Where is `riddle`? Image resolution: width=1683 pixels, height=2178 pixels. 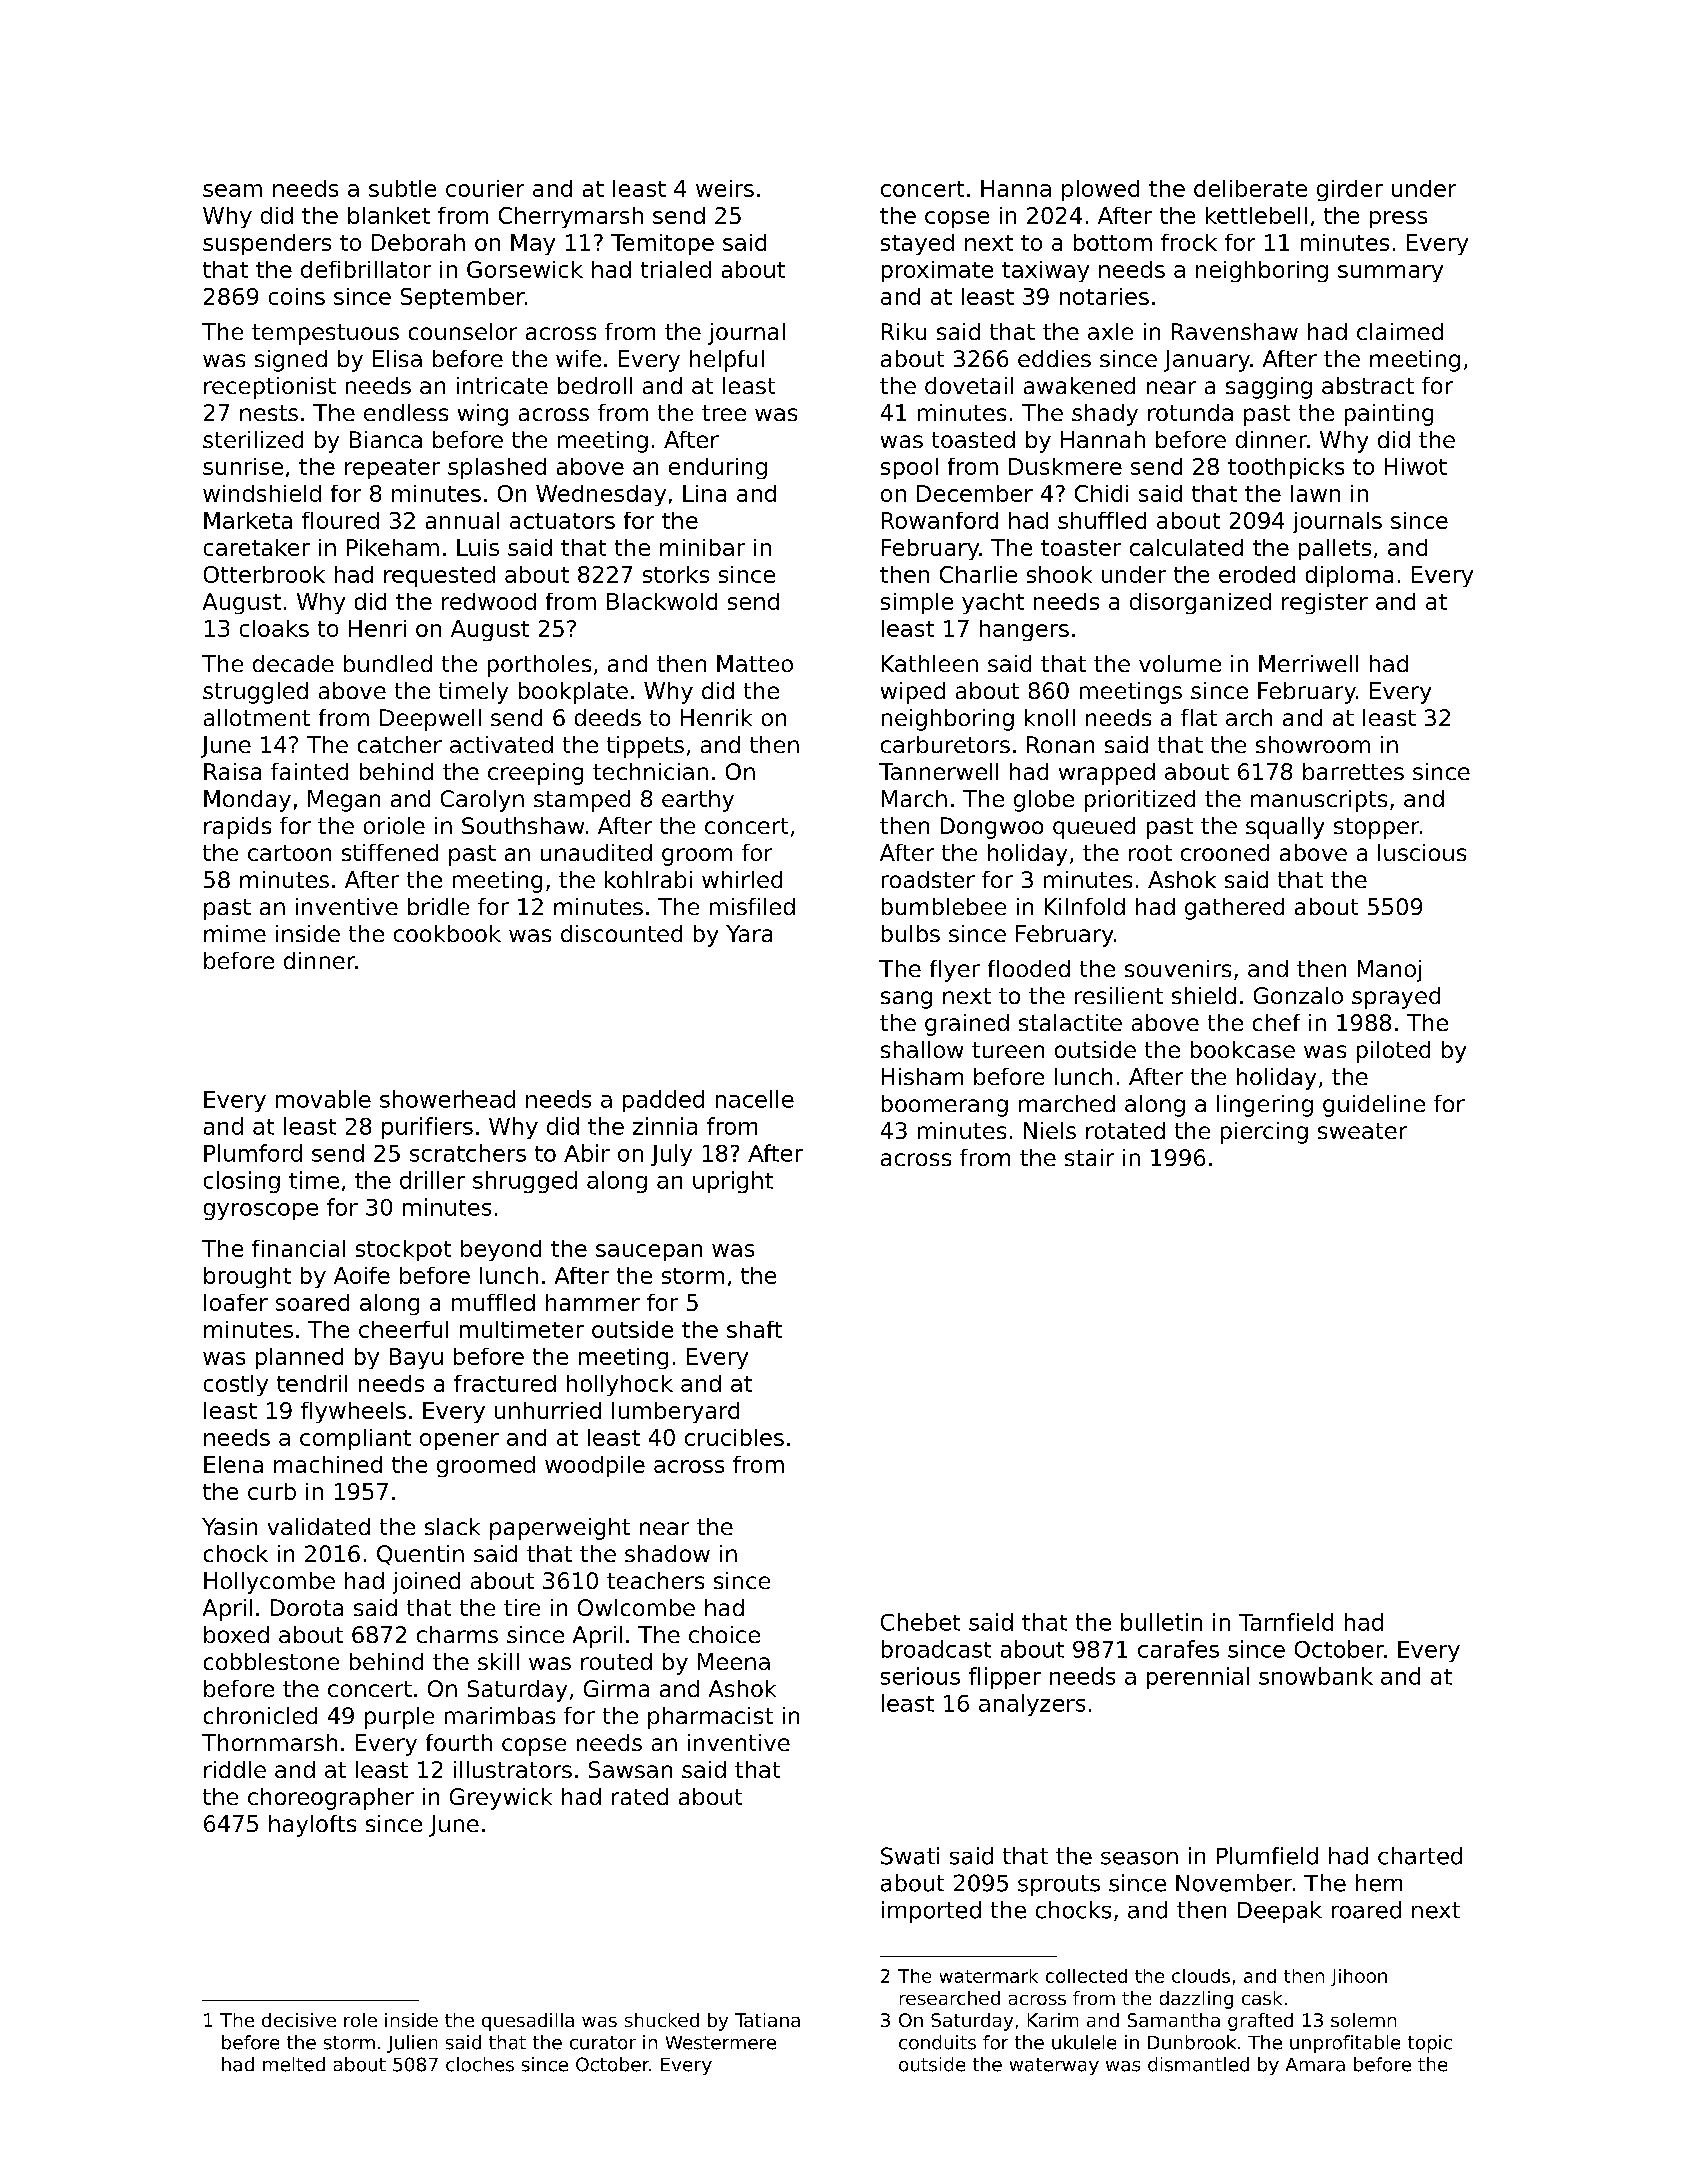
riddle is located at coordinates (235, 1769).
